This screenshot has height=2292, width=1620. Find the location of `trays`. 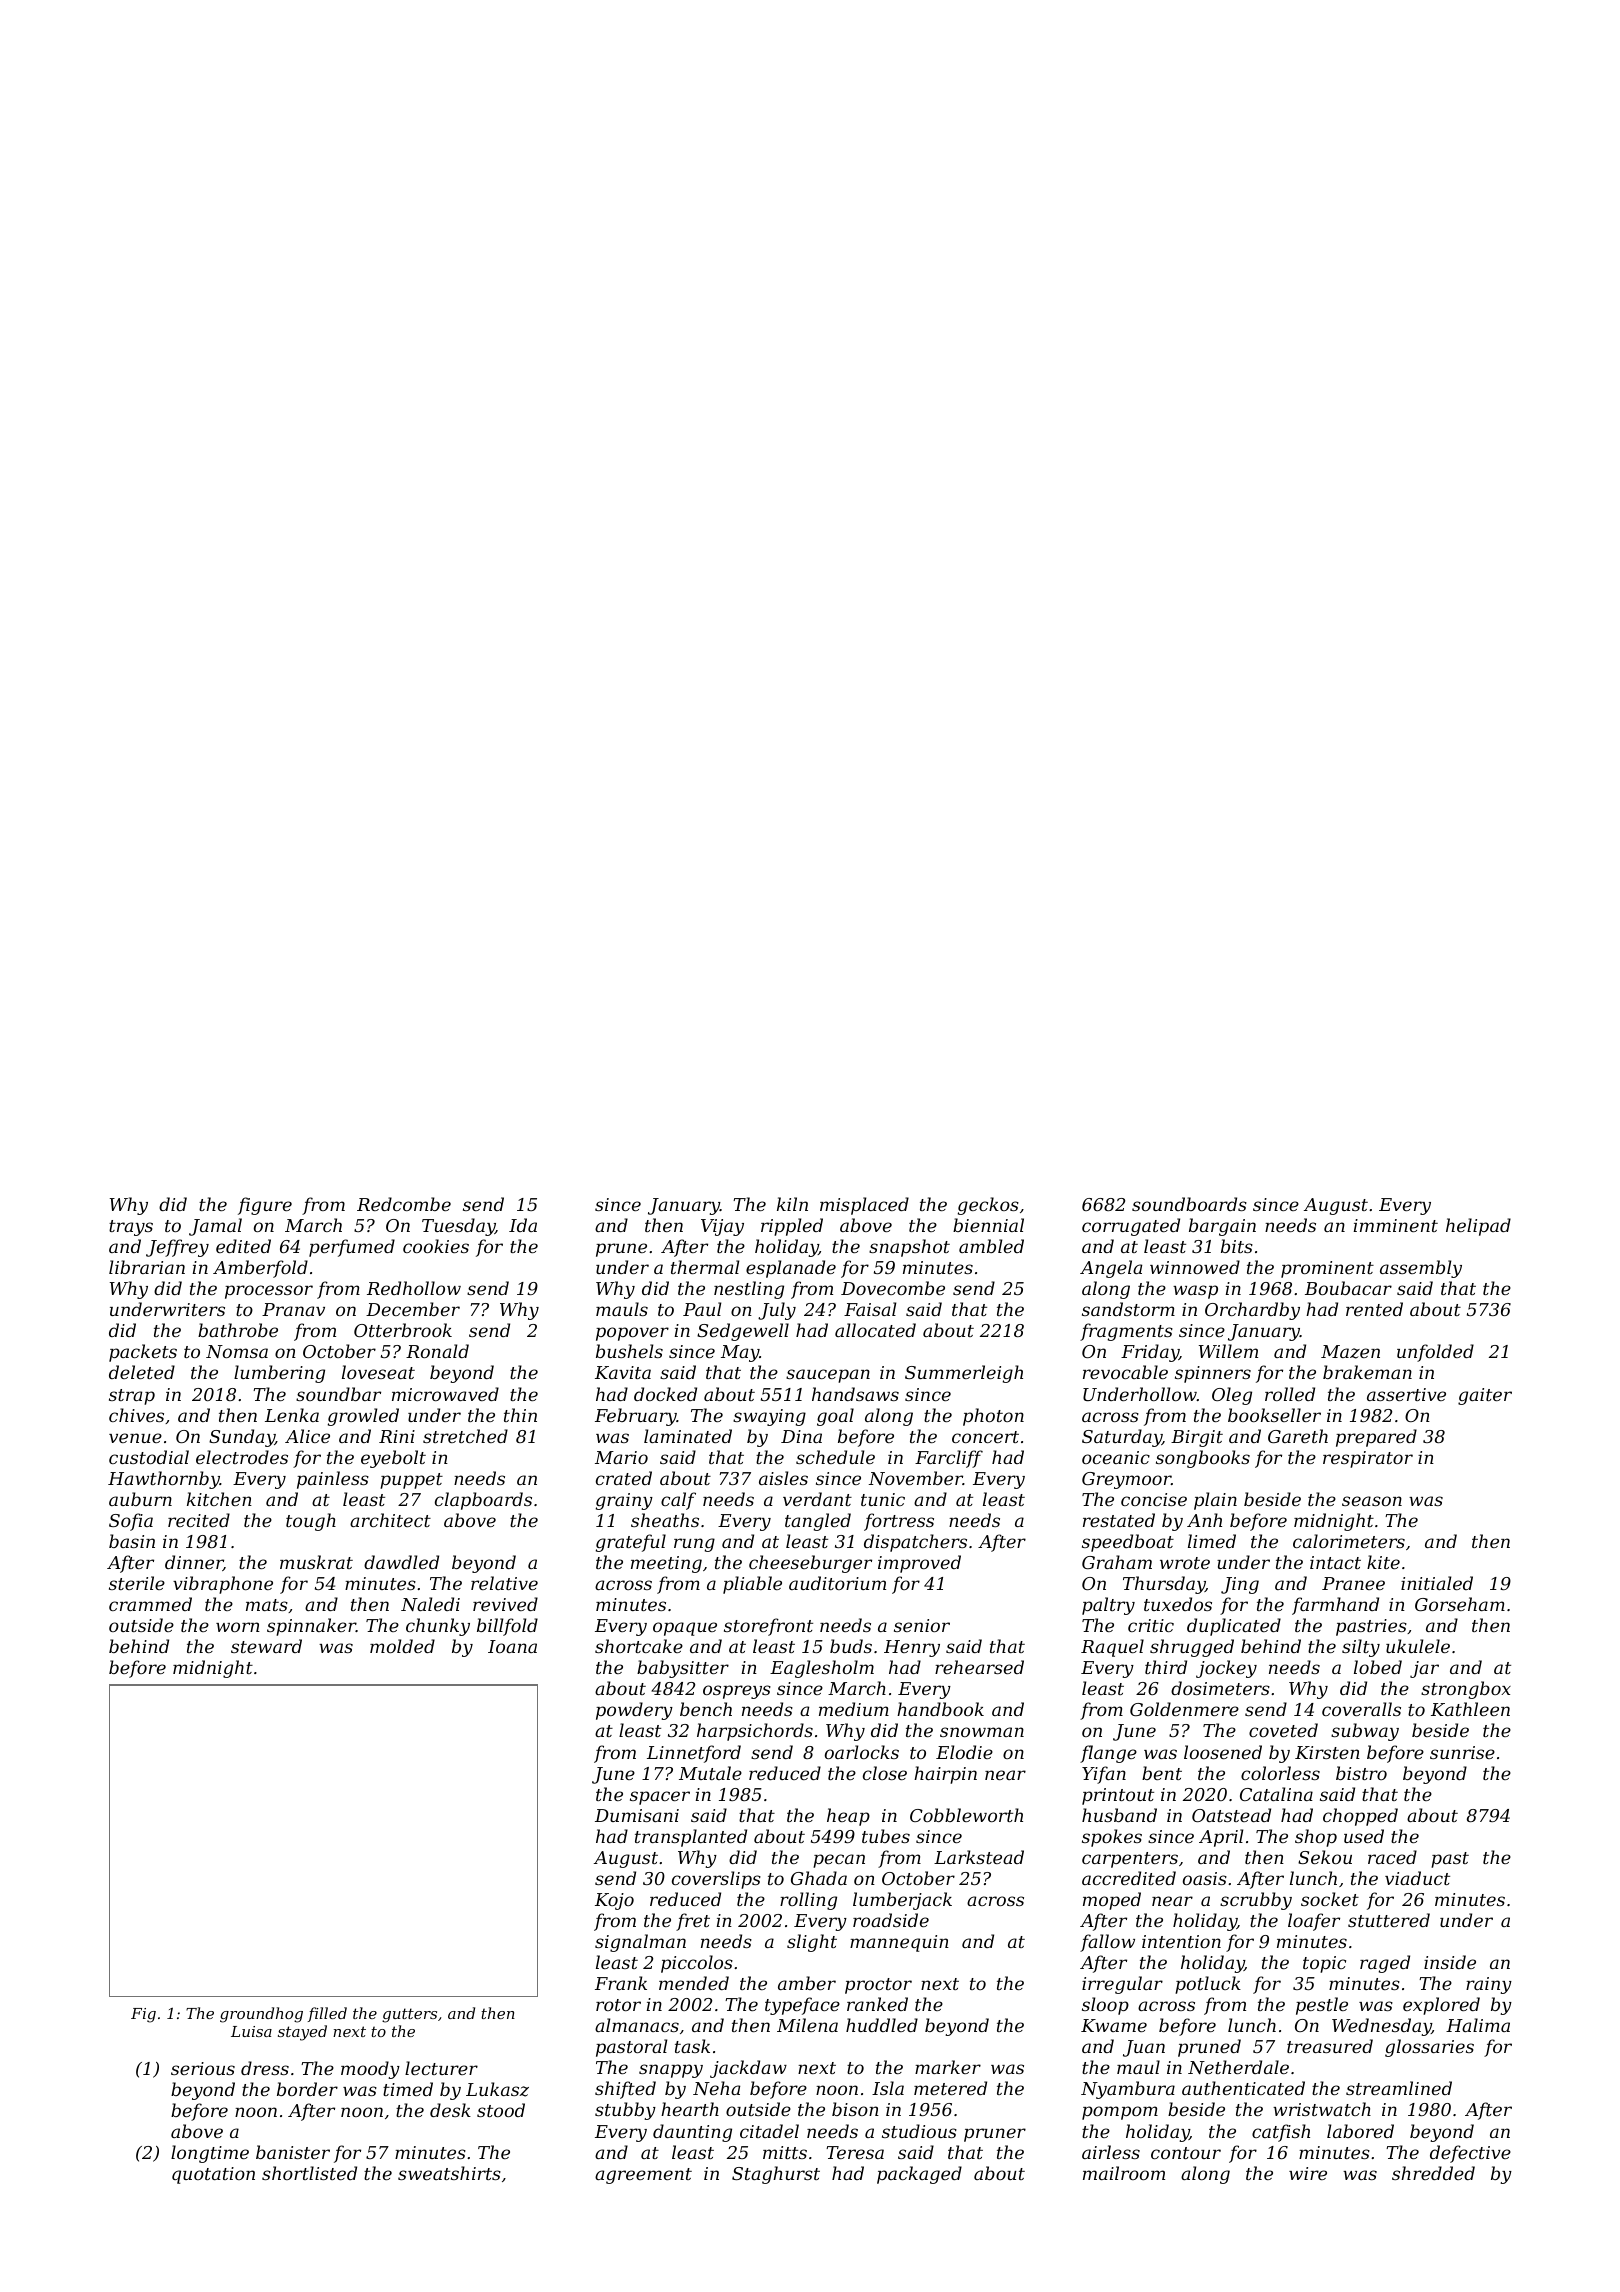

trays is located at coordinates (131, 1228).
